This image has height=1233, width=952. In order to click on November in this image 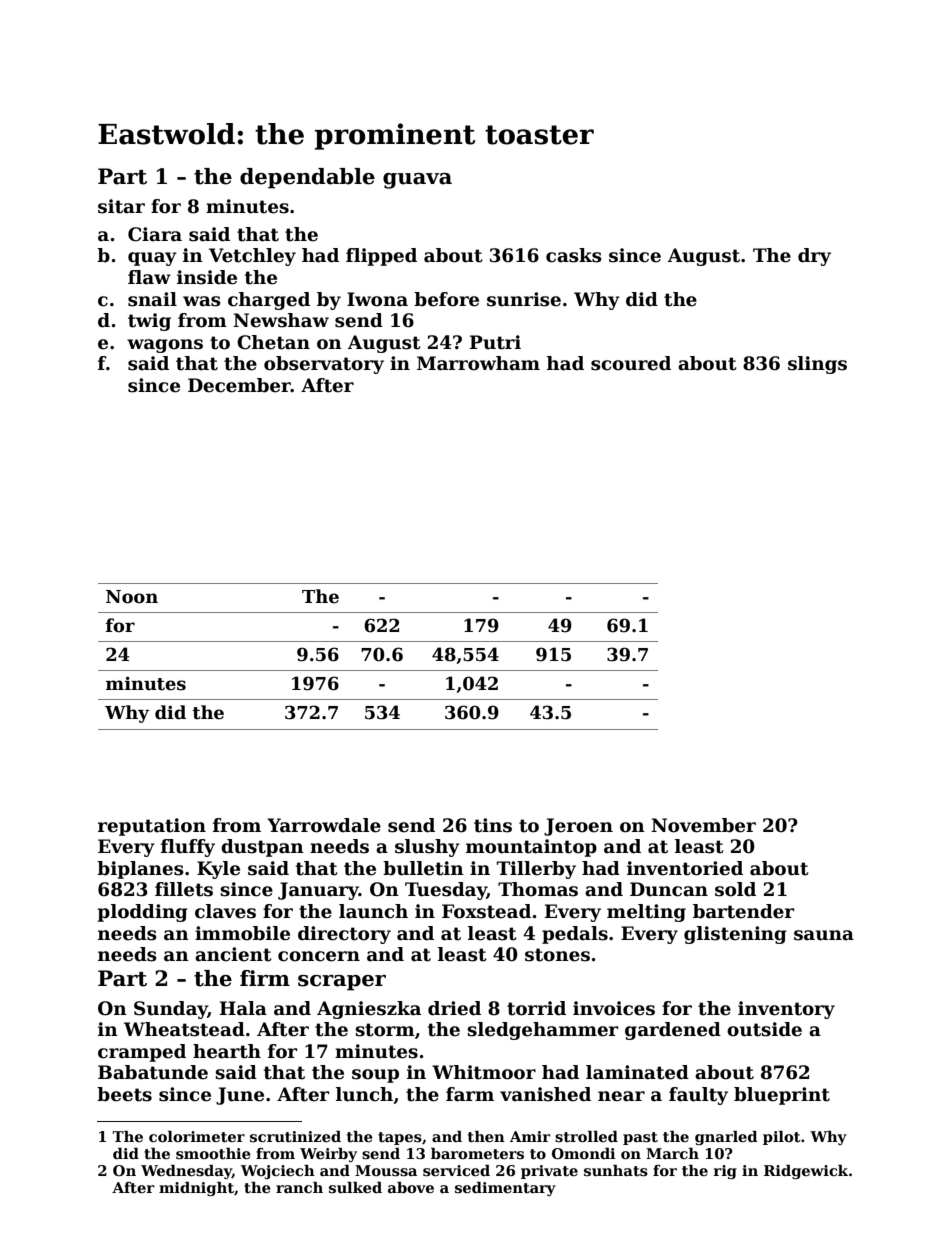, I will do `click(703, 825)`.
